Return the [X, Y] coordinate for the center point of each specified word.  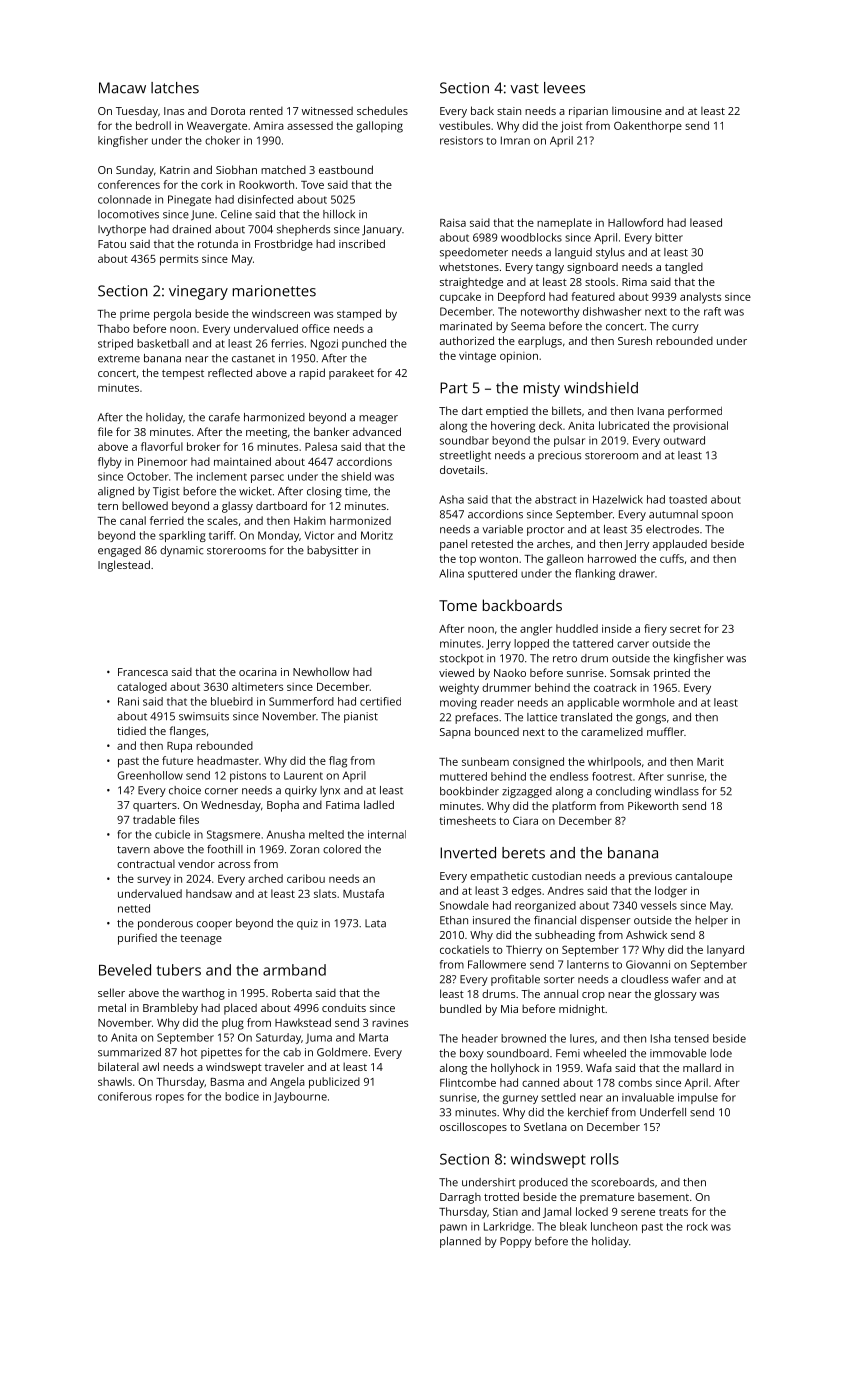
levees [564, 88]
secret [685, 629]
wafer [686, 979]
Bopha [283, 806]
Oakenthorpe [648, 127]
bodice [242, 1096]
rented [266, 111]
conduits [344, 1007]
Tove [312, 185]
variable [502, 529]
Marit [710, 761]
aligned [116, 492]
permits [179, 260]
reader [497, 702]
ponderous [165, 924]
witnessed [327, 110]
